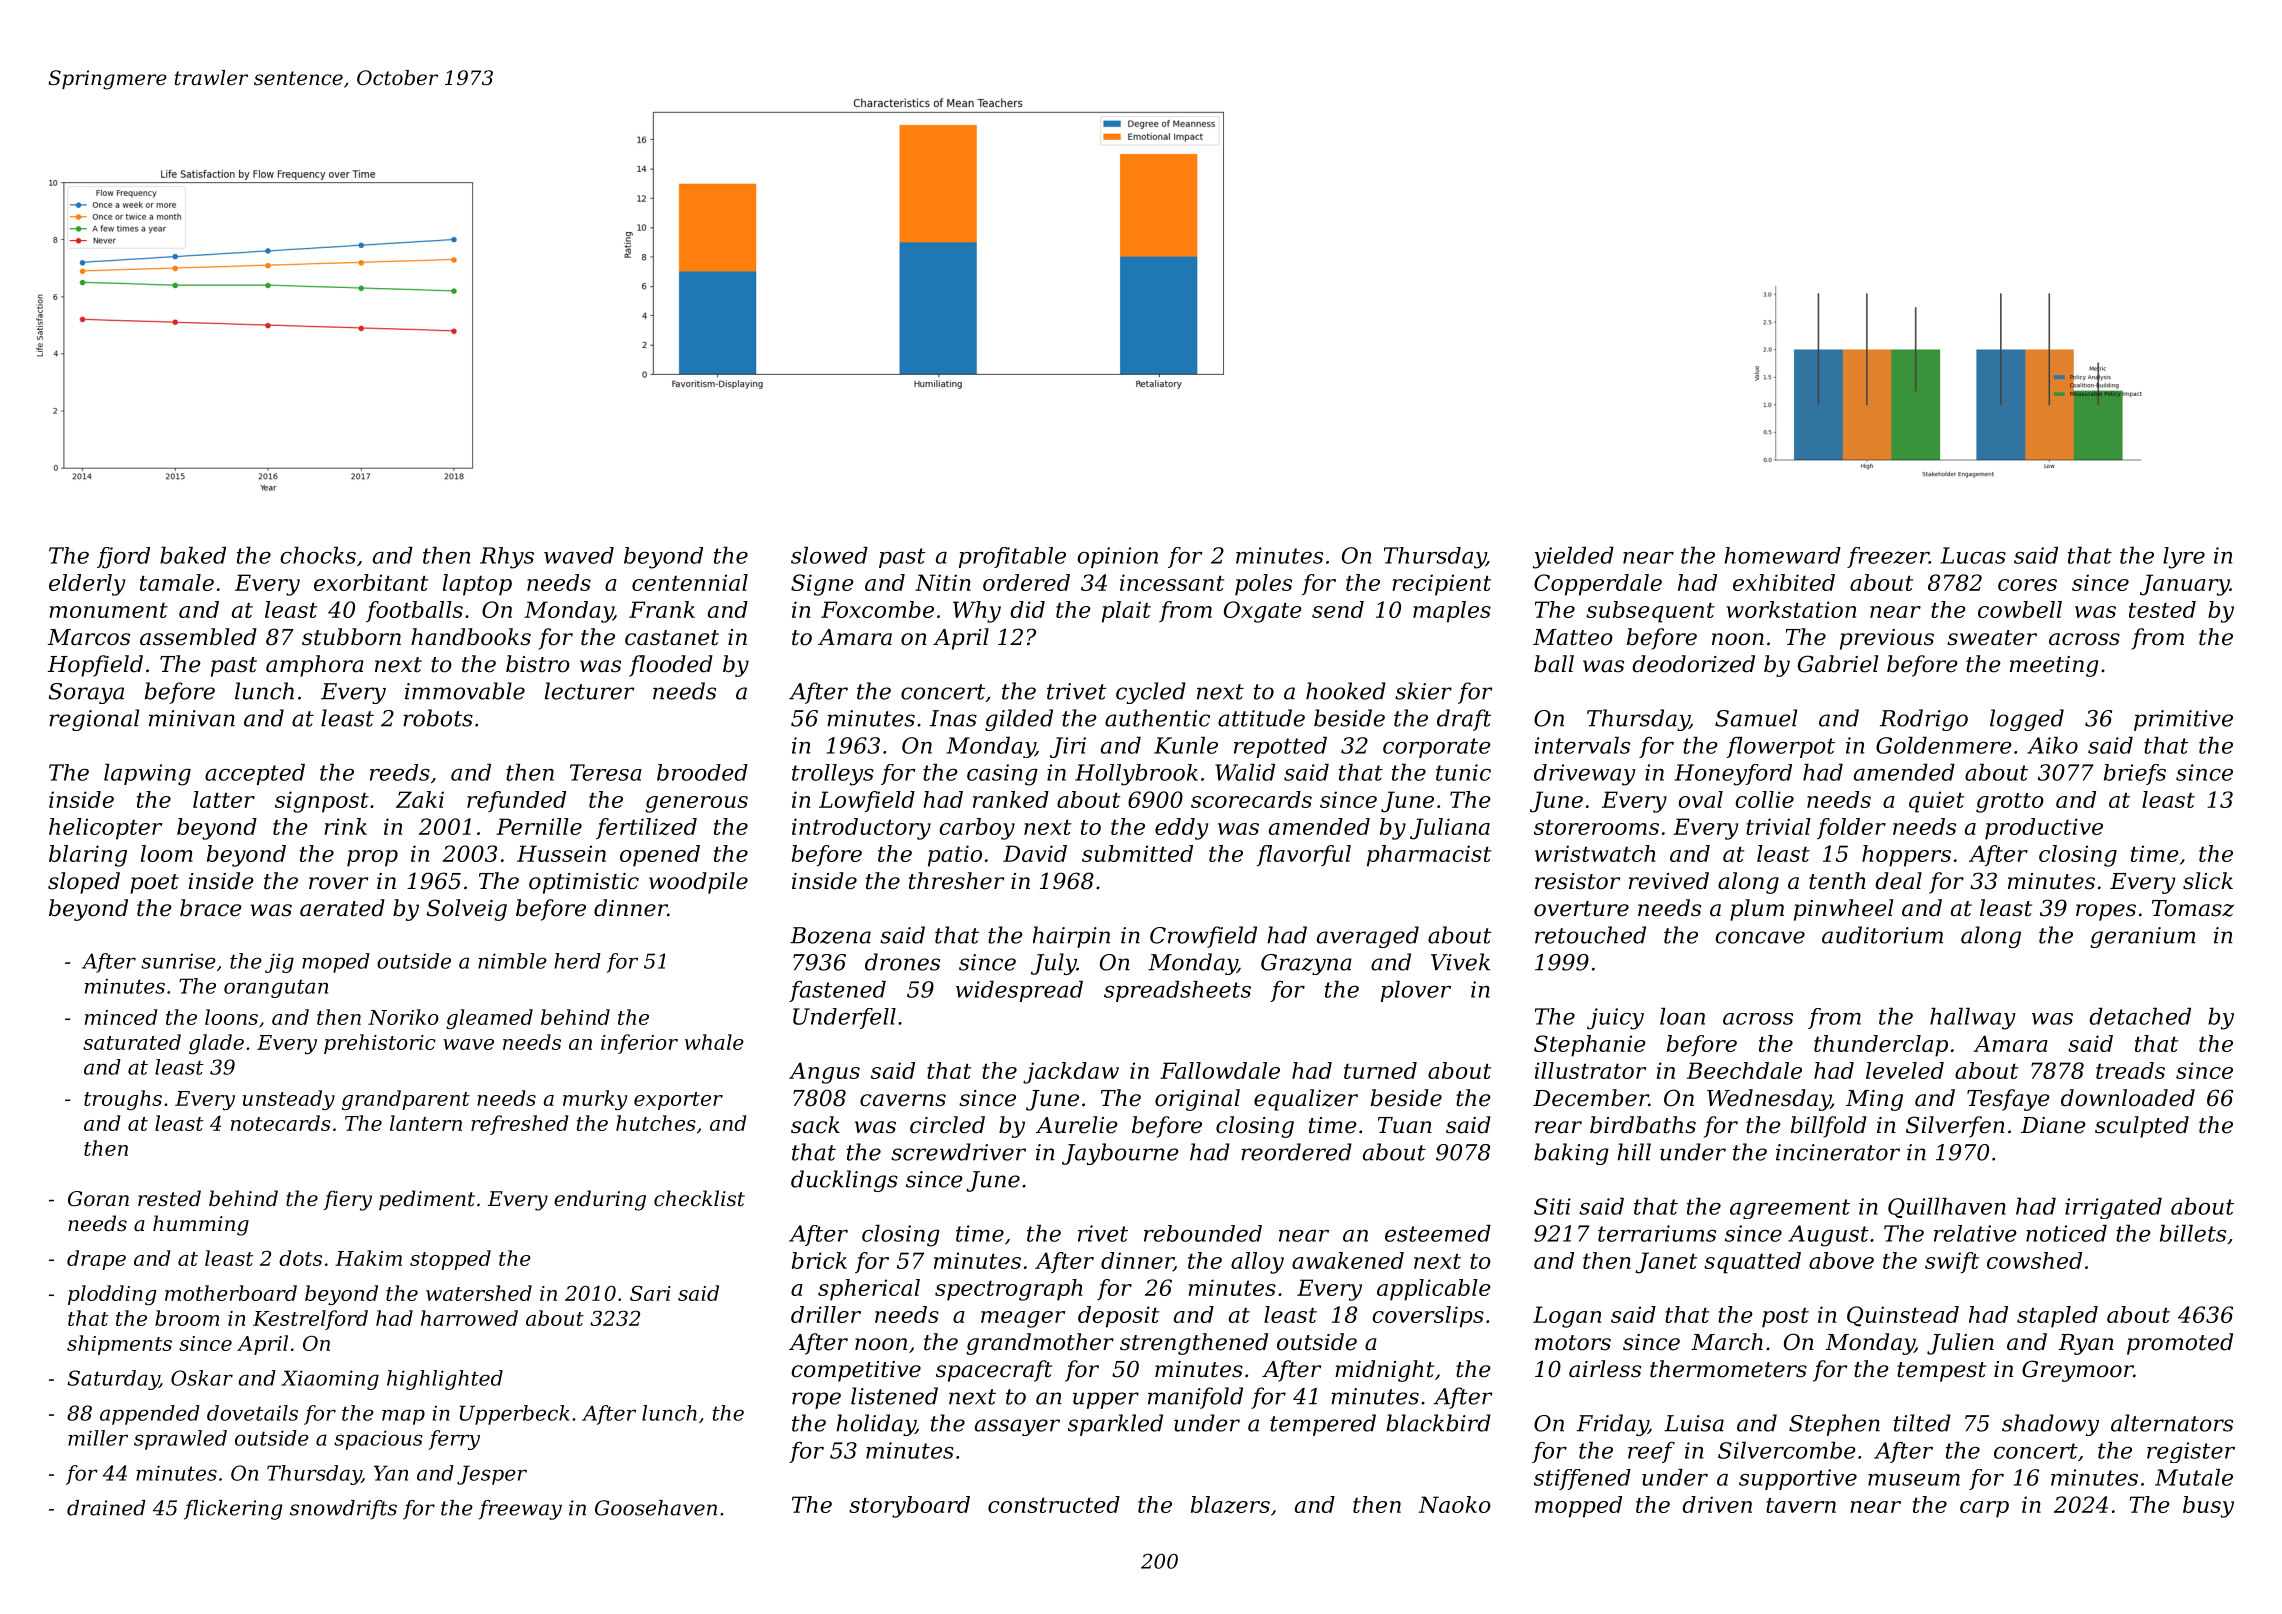  What do you see at coordinates (902, 962) in the page?
I see `drones` at bounding box center [902, 962].
